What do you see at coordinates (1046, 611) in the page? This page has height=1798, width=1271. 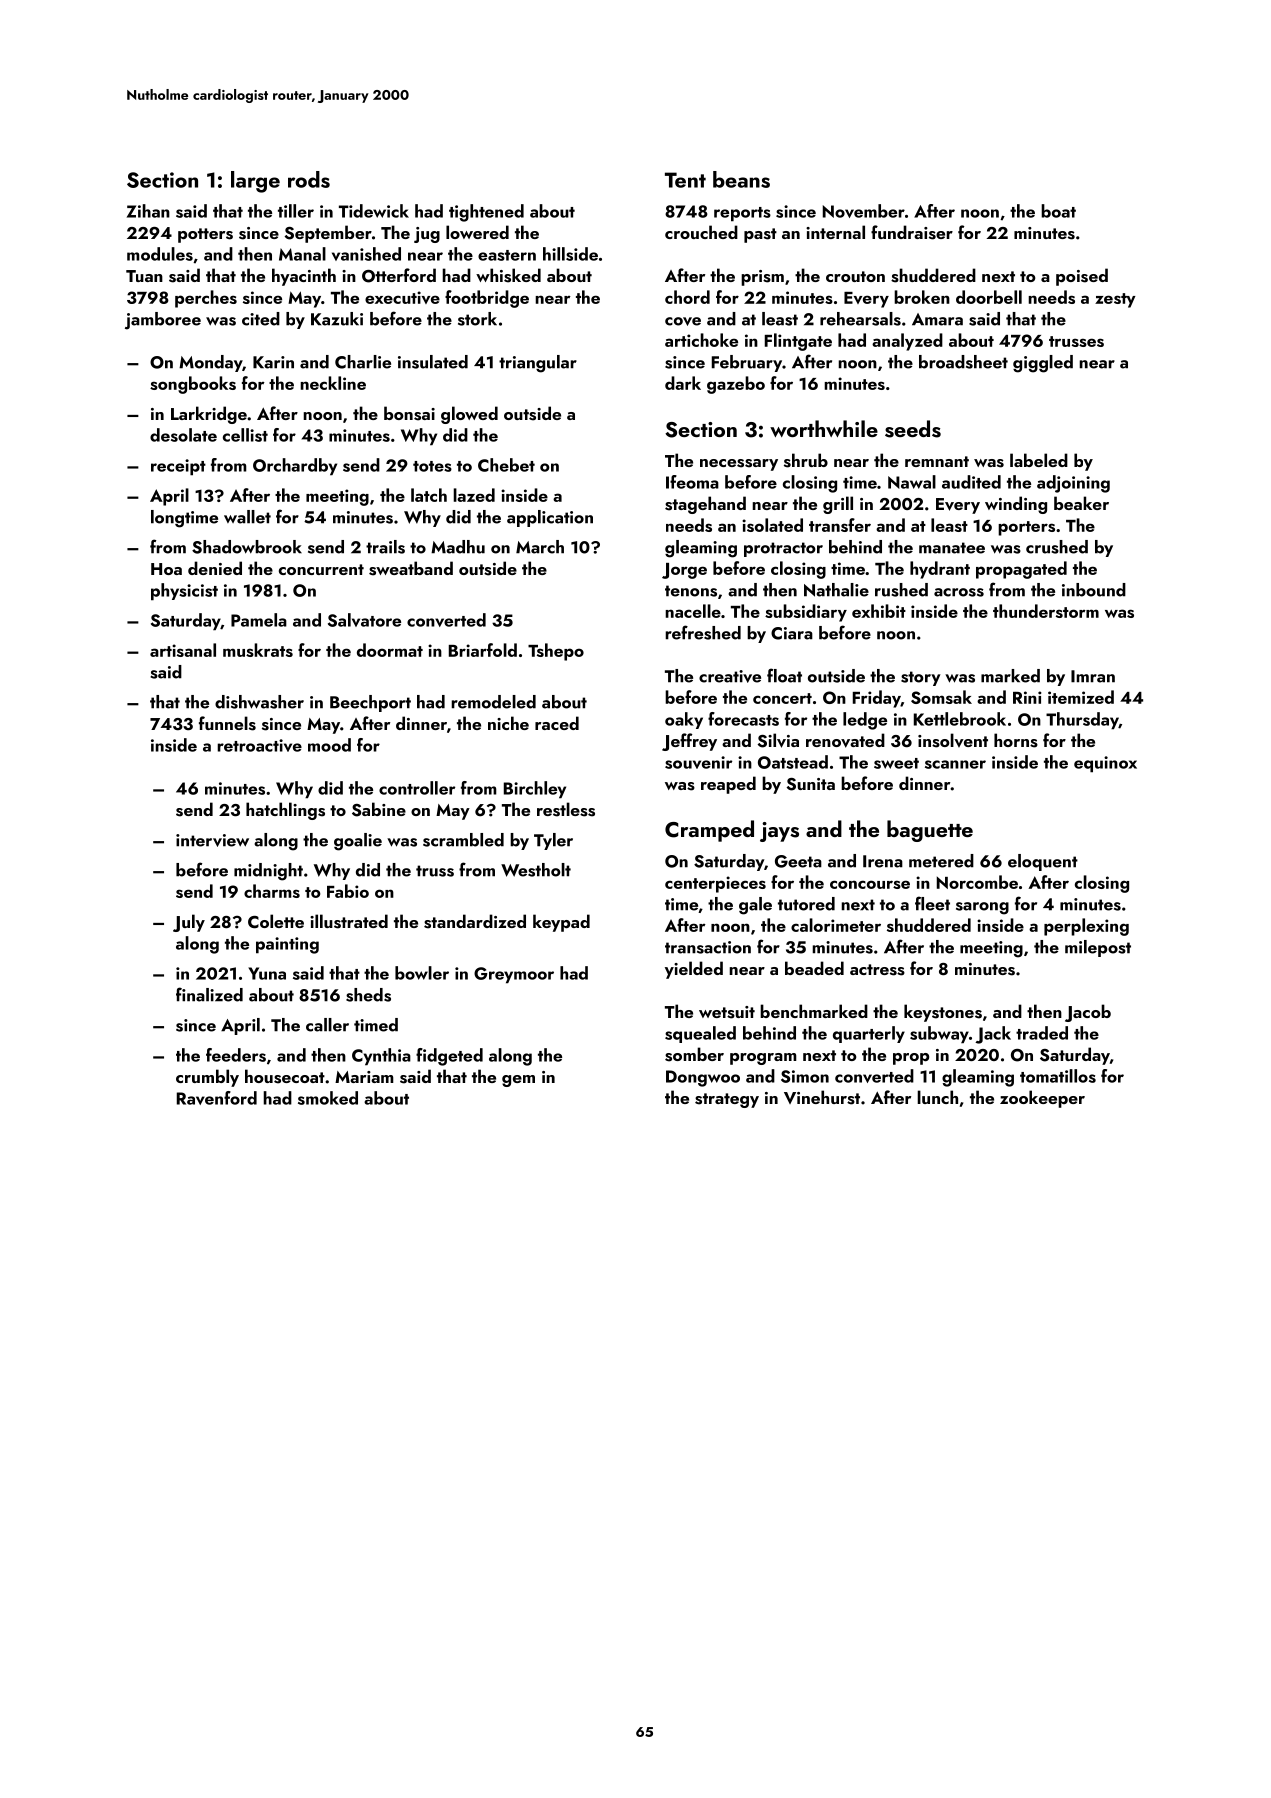 I see `thunderstorm` at bounding box center [1046, 611].
